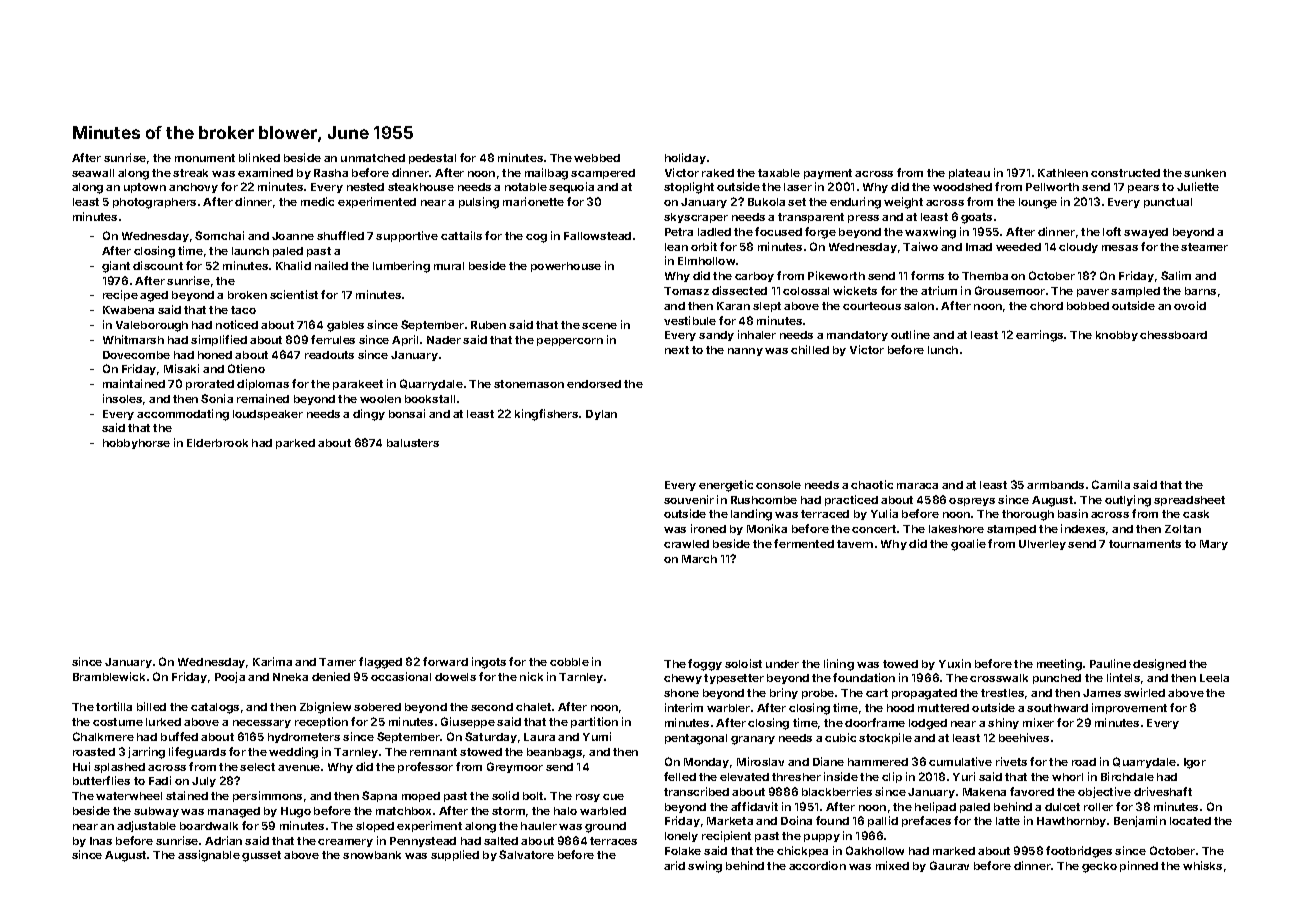  I want to click on chilled, so click(810, 349).
